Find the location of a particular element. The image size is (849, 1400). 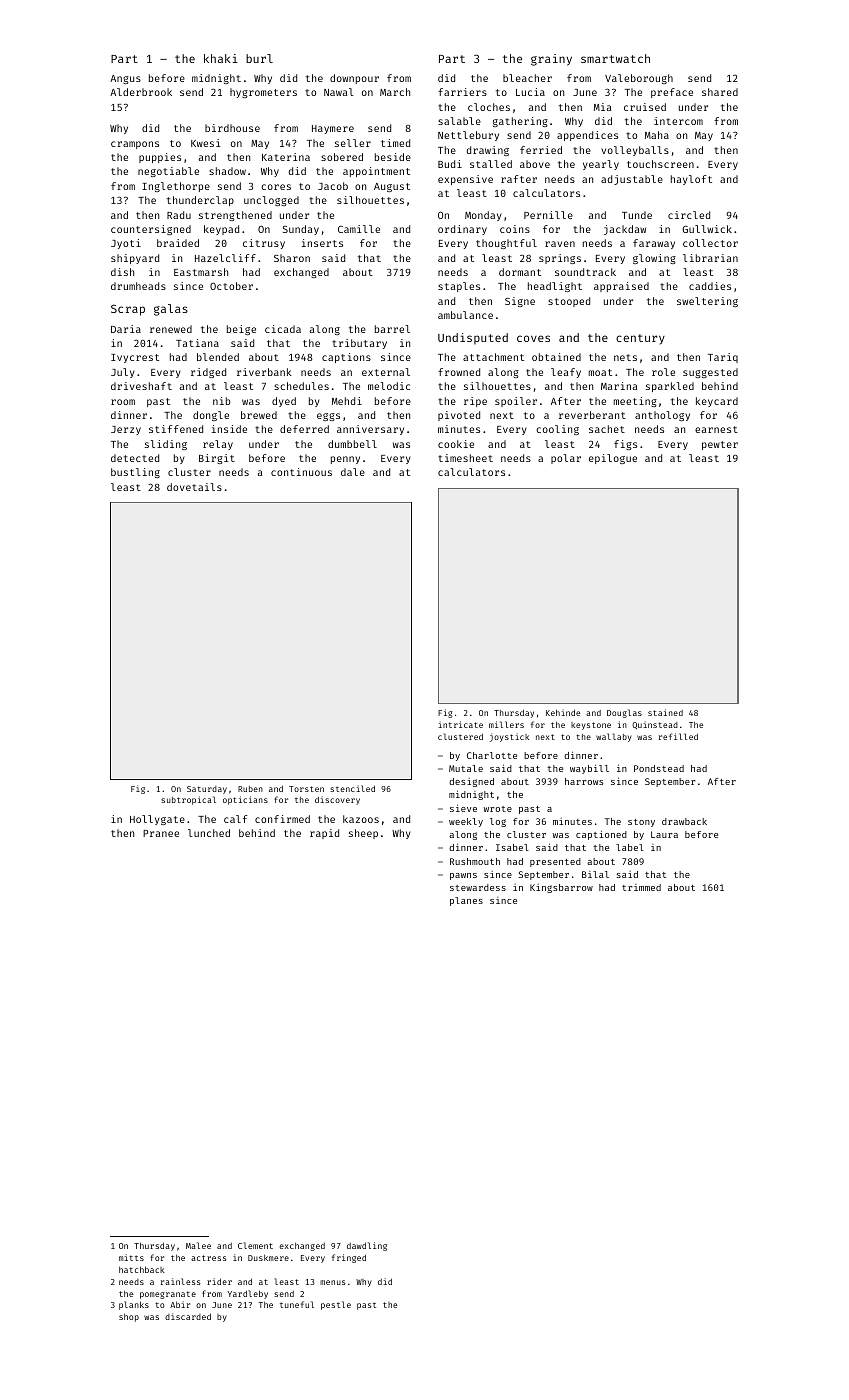

dyed is located at coordinates (284, 402).
